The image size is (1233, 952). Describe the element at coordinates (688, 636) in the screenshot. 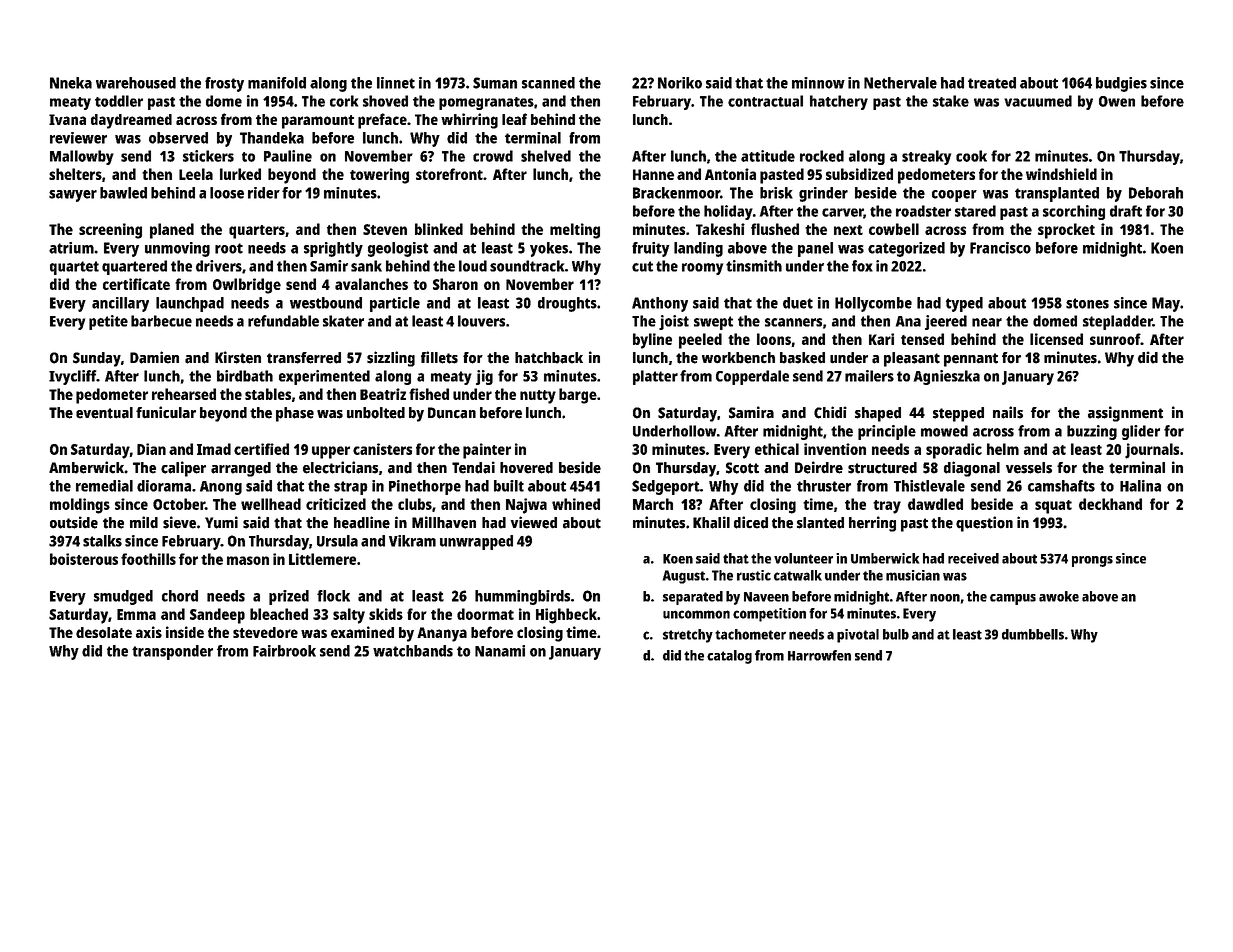

I see `stretchy` at that location.
